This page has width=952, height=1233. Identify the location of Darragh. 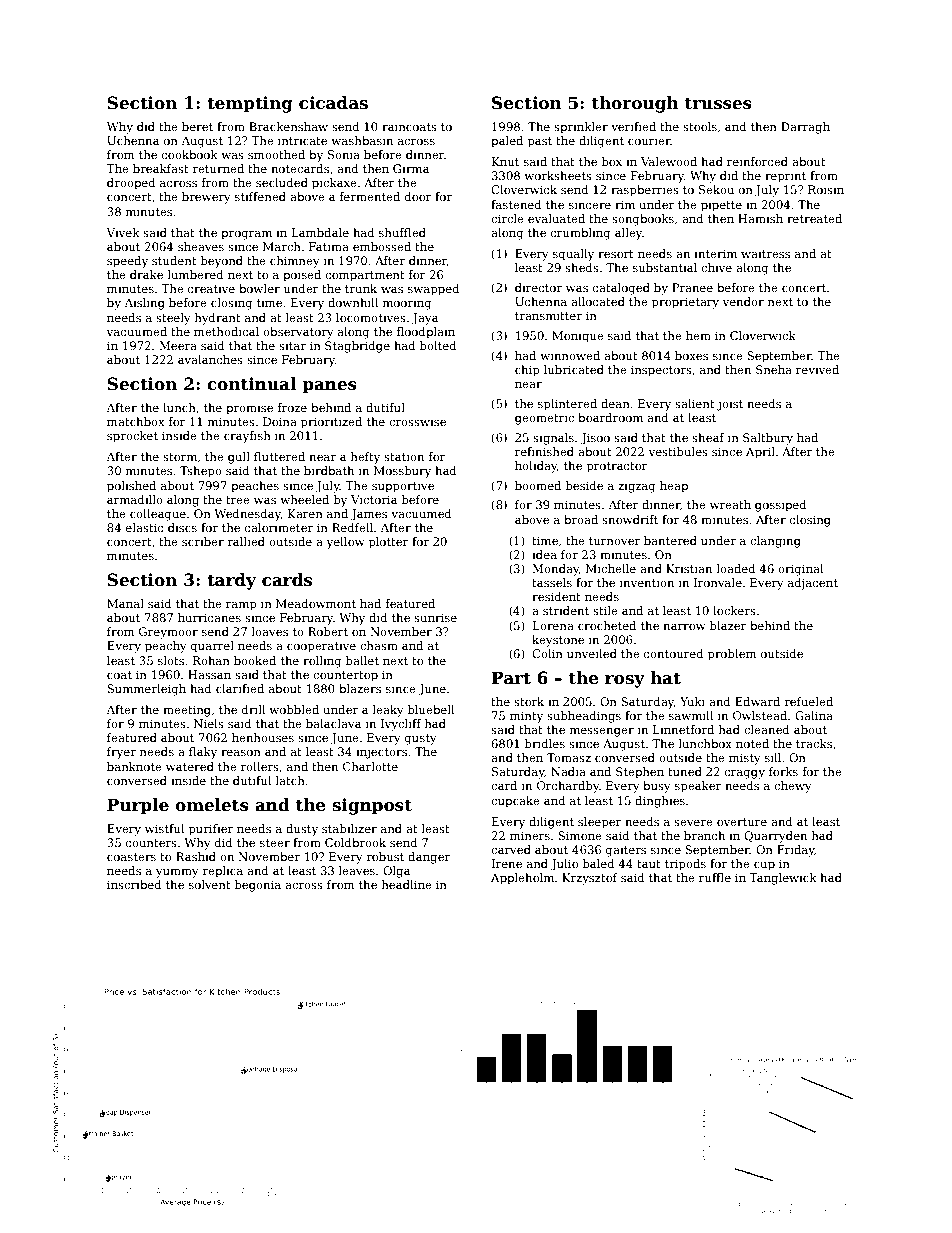
(805, 128).
